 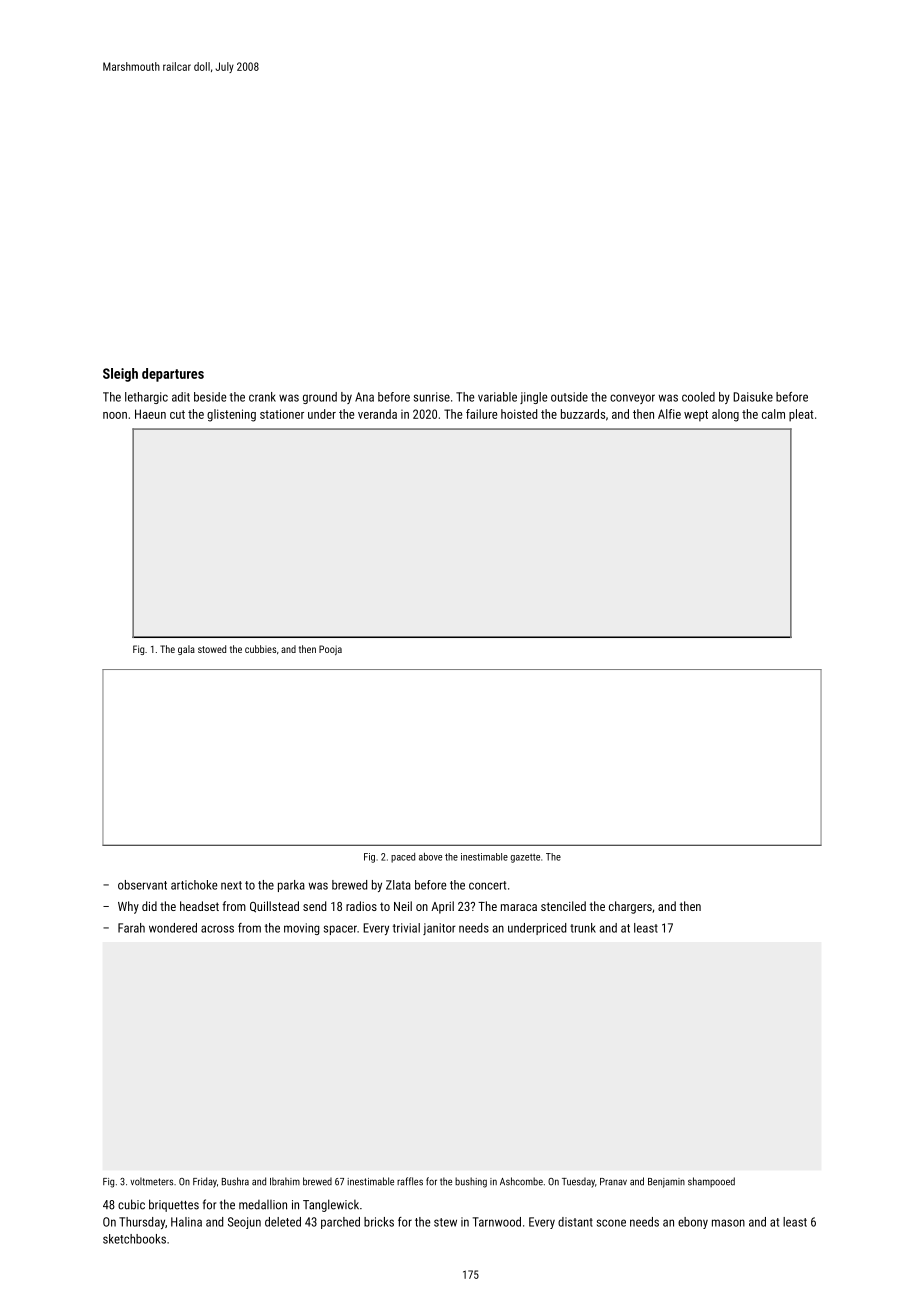 What do you see at coordinates (519, 907) in the image?
I see `maraca` at bounding box center [519, 907].
